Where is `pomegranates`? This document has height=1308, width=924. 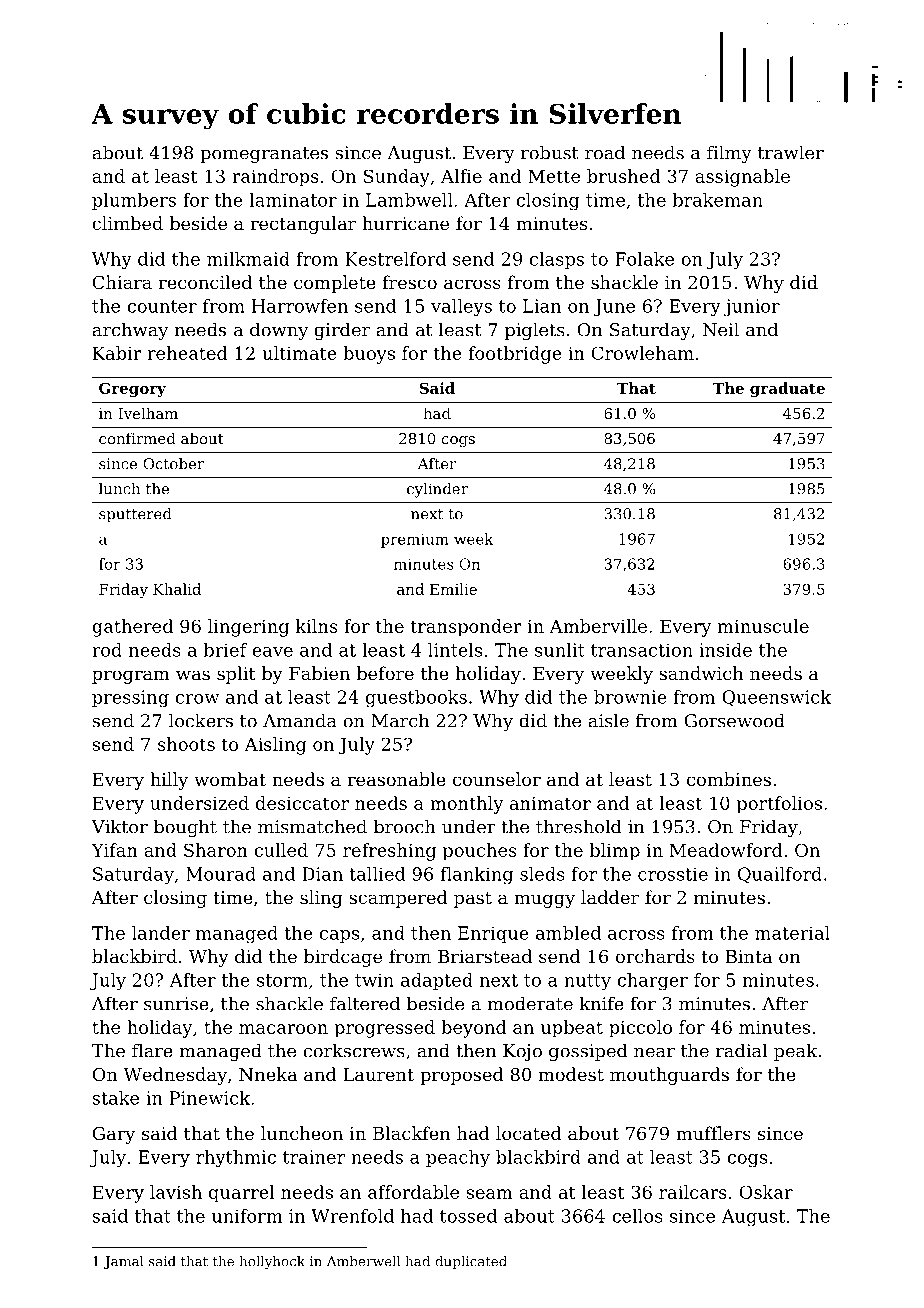 pomegranates is located at coordinates (264, 155).
